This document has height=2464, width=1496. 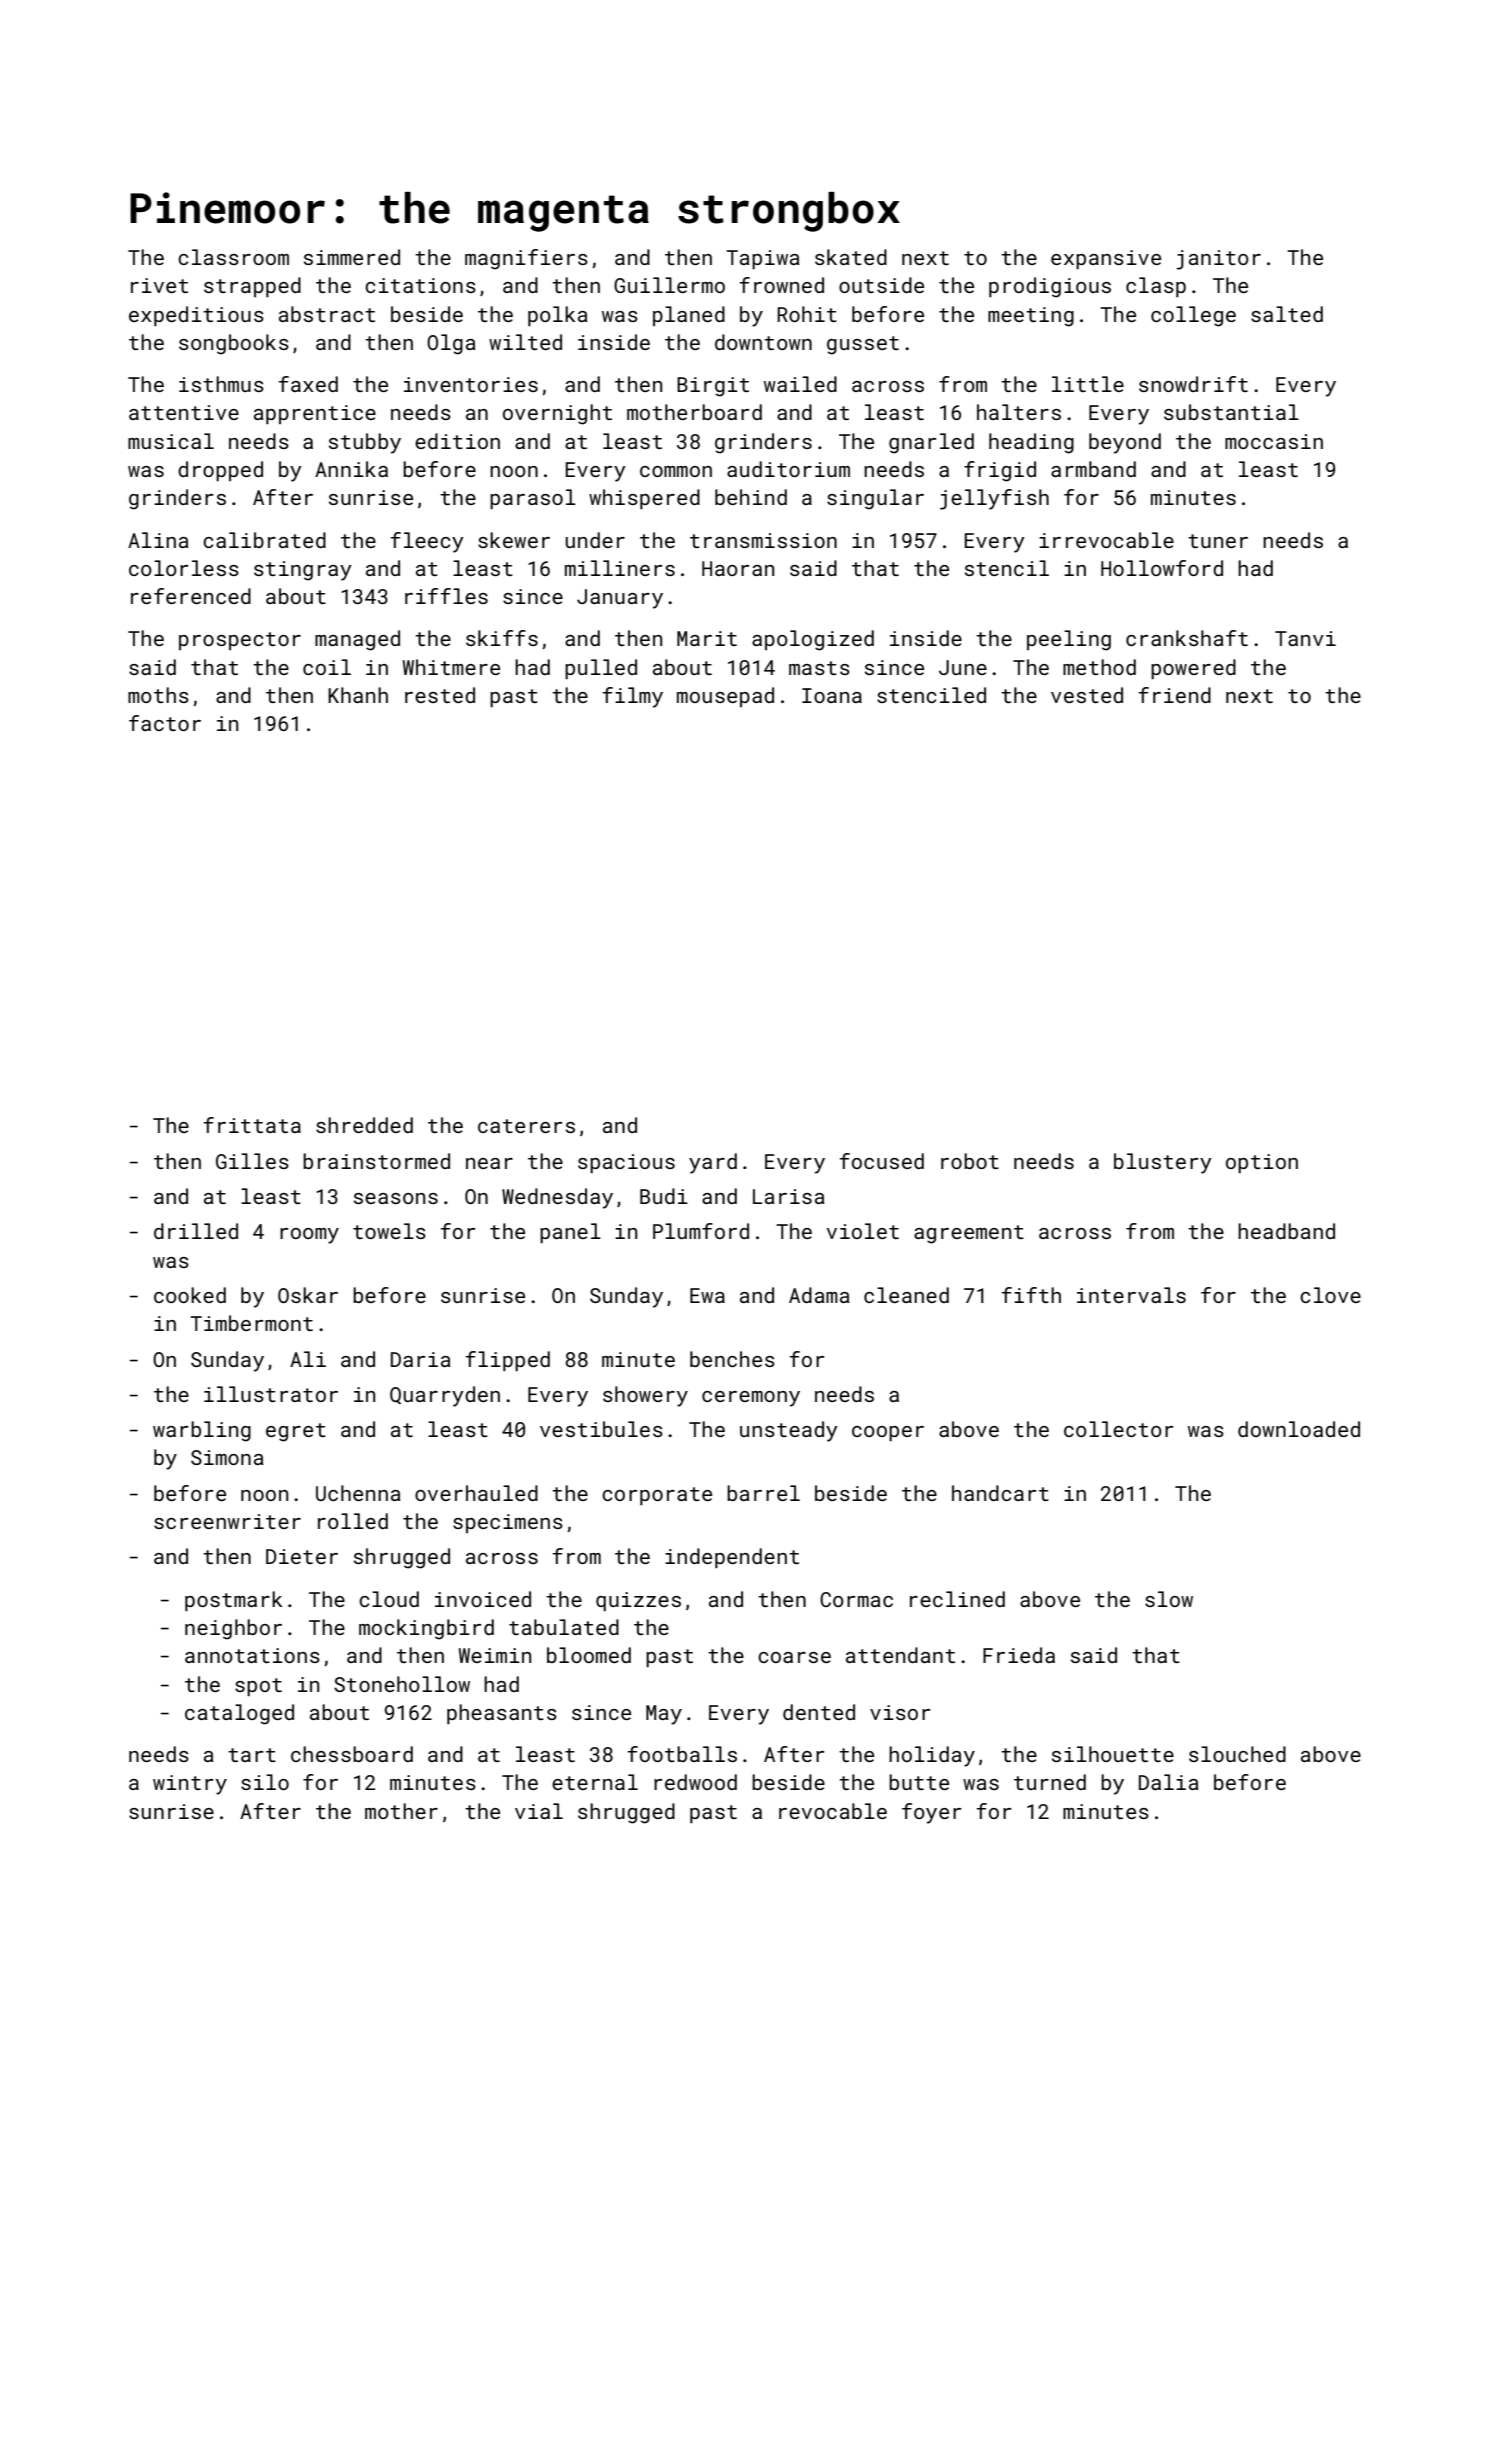 I want to click on isthmus, so click(x=221, y=384).
